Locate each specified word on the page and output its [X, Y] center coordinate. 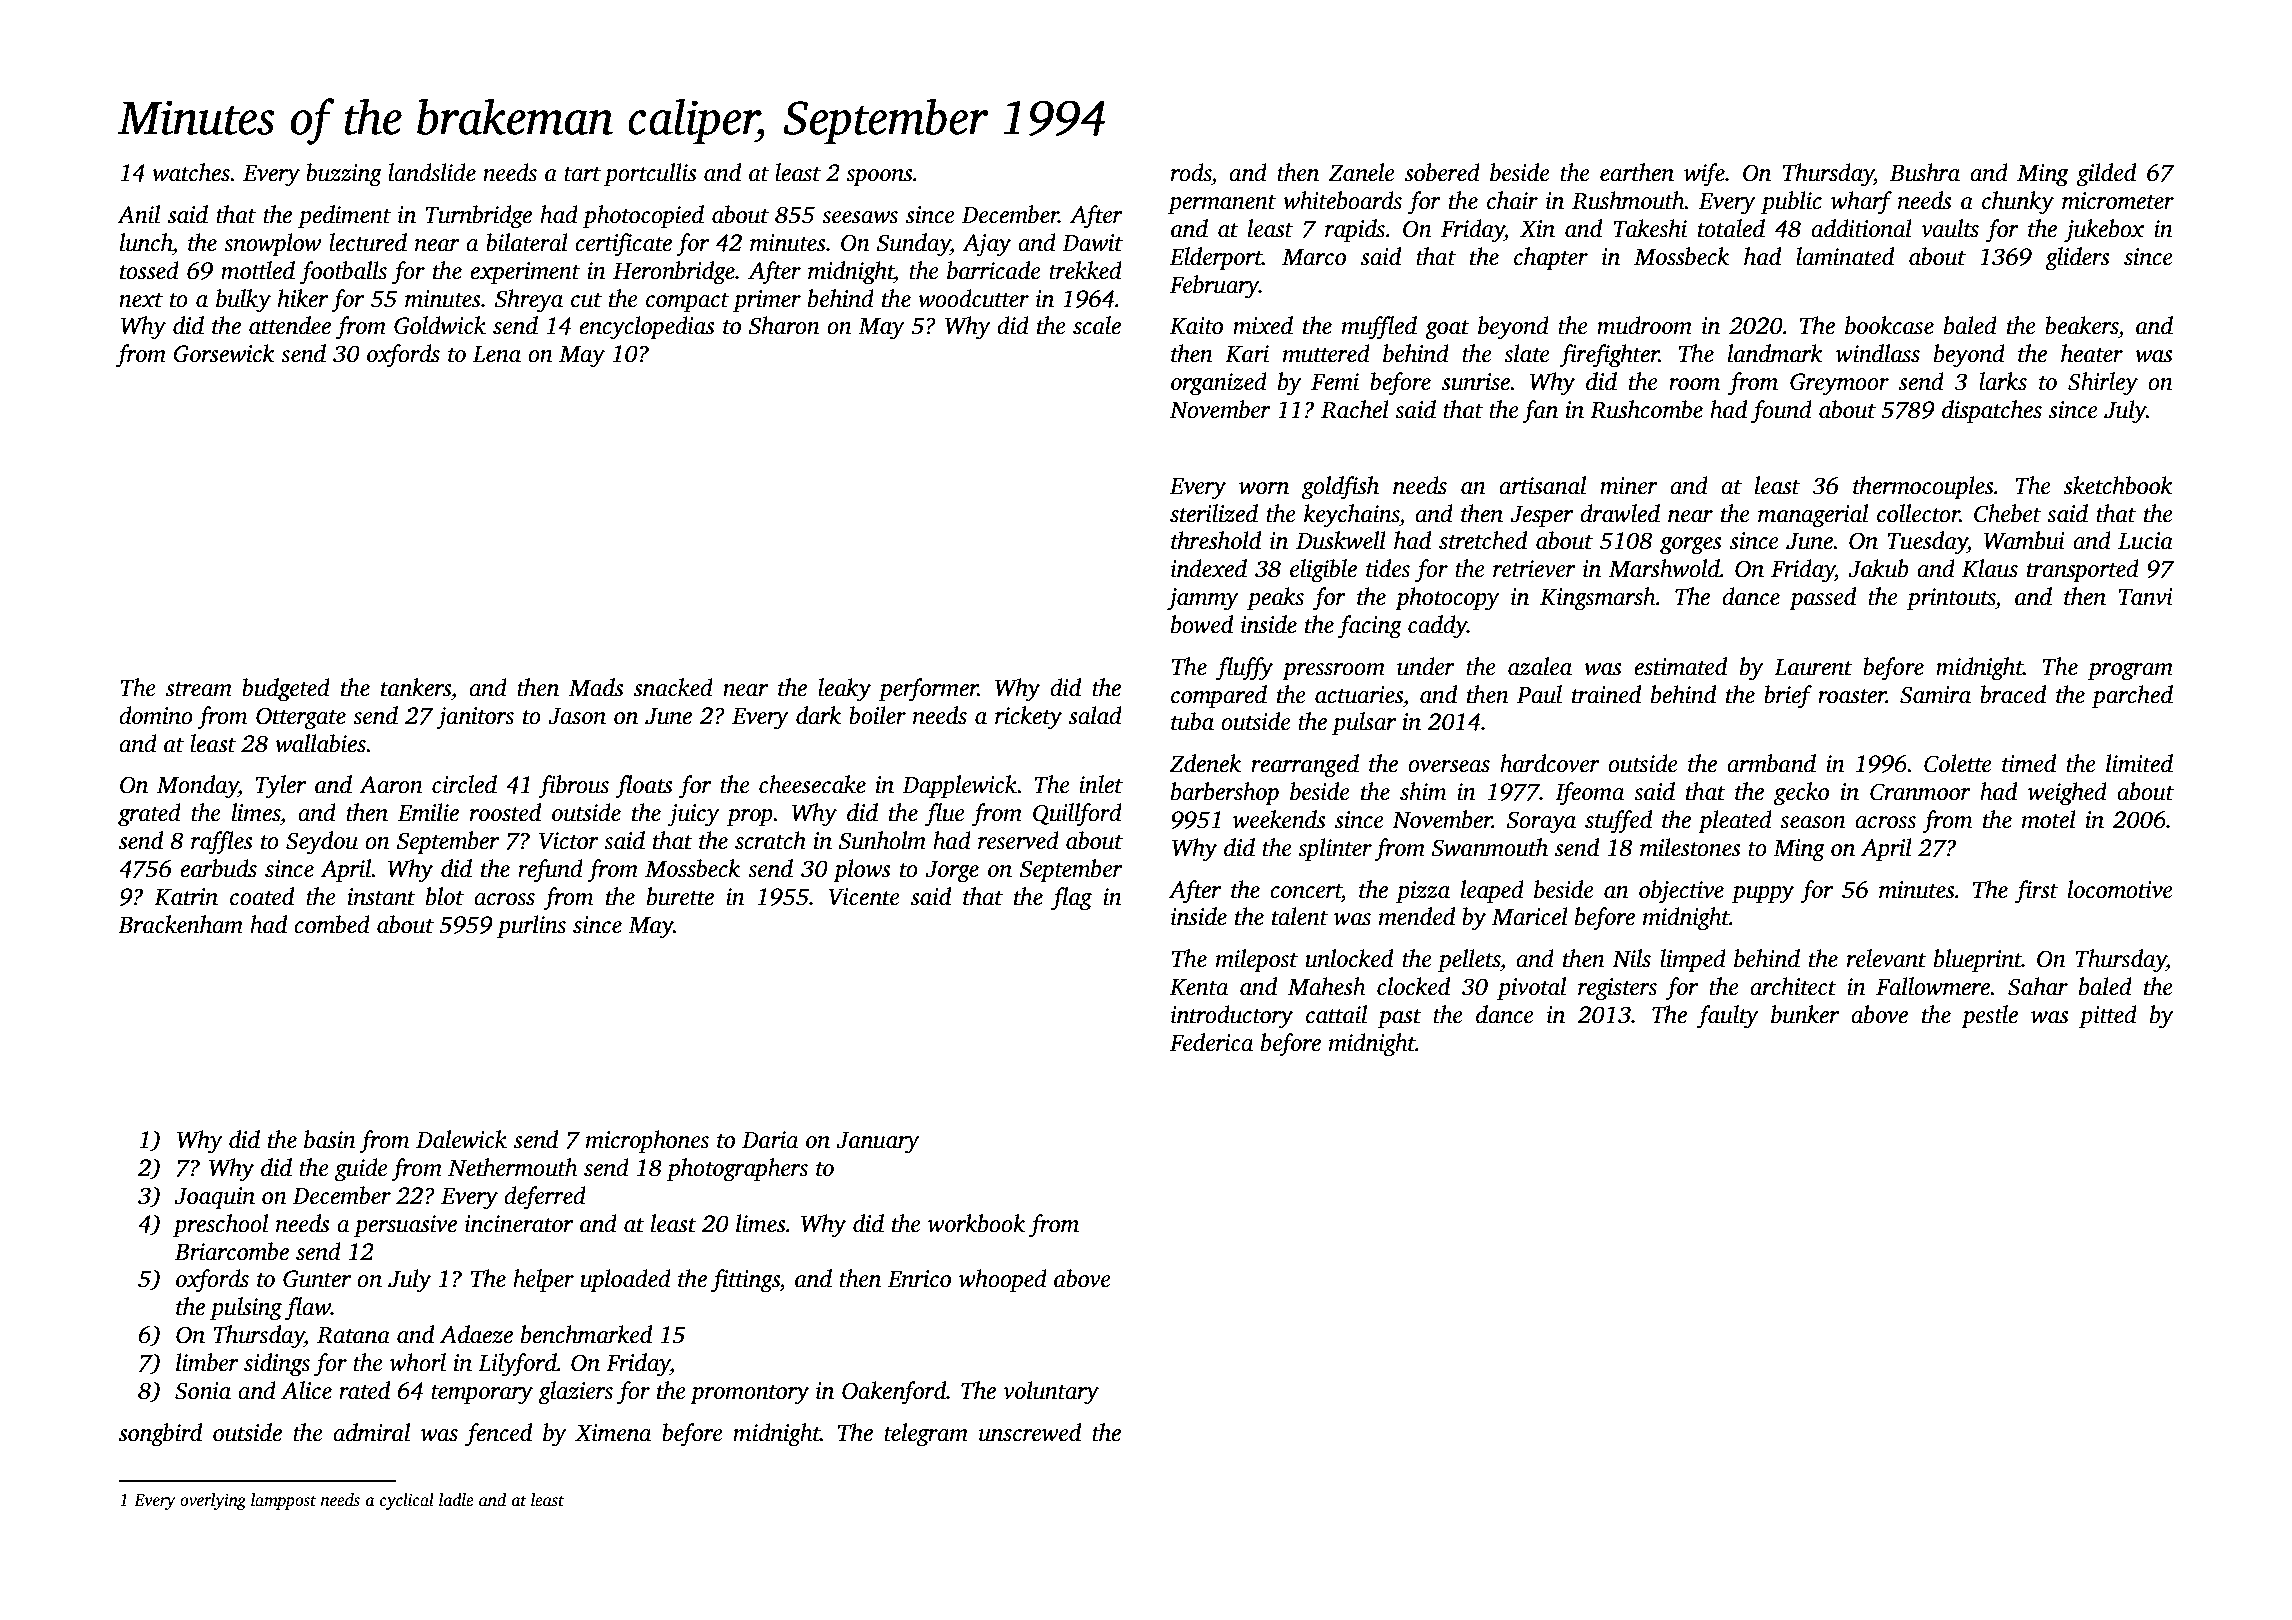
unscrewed [1030, 1432]
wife [1704, 175]
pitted [2108, 1016]
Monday [198, 787]
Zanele [1362, 172]
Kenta [1199, 987]
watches [191, 172]
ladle [456, 1500]
